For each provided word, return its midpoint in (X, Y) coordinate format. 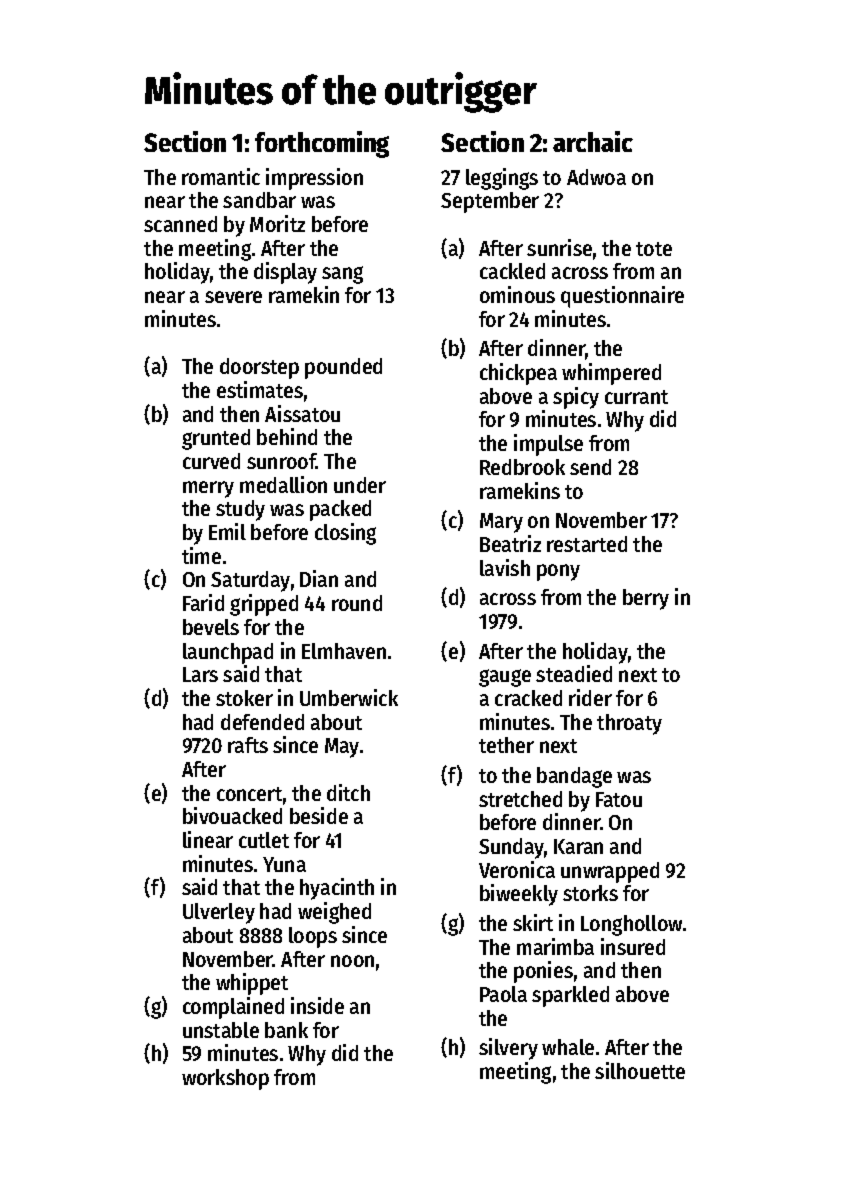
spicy (576, 398)
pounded (343, 368)
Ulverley (219, 913)
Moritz (277, 223)
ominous (517, 294)
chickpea (518, 374)
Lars (200, 674)
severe (233, 297)
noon (352, 961)
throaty (629, 724)
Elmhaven (344, 651)
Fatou (619, 799)
